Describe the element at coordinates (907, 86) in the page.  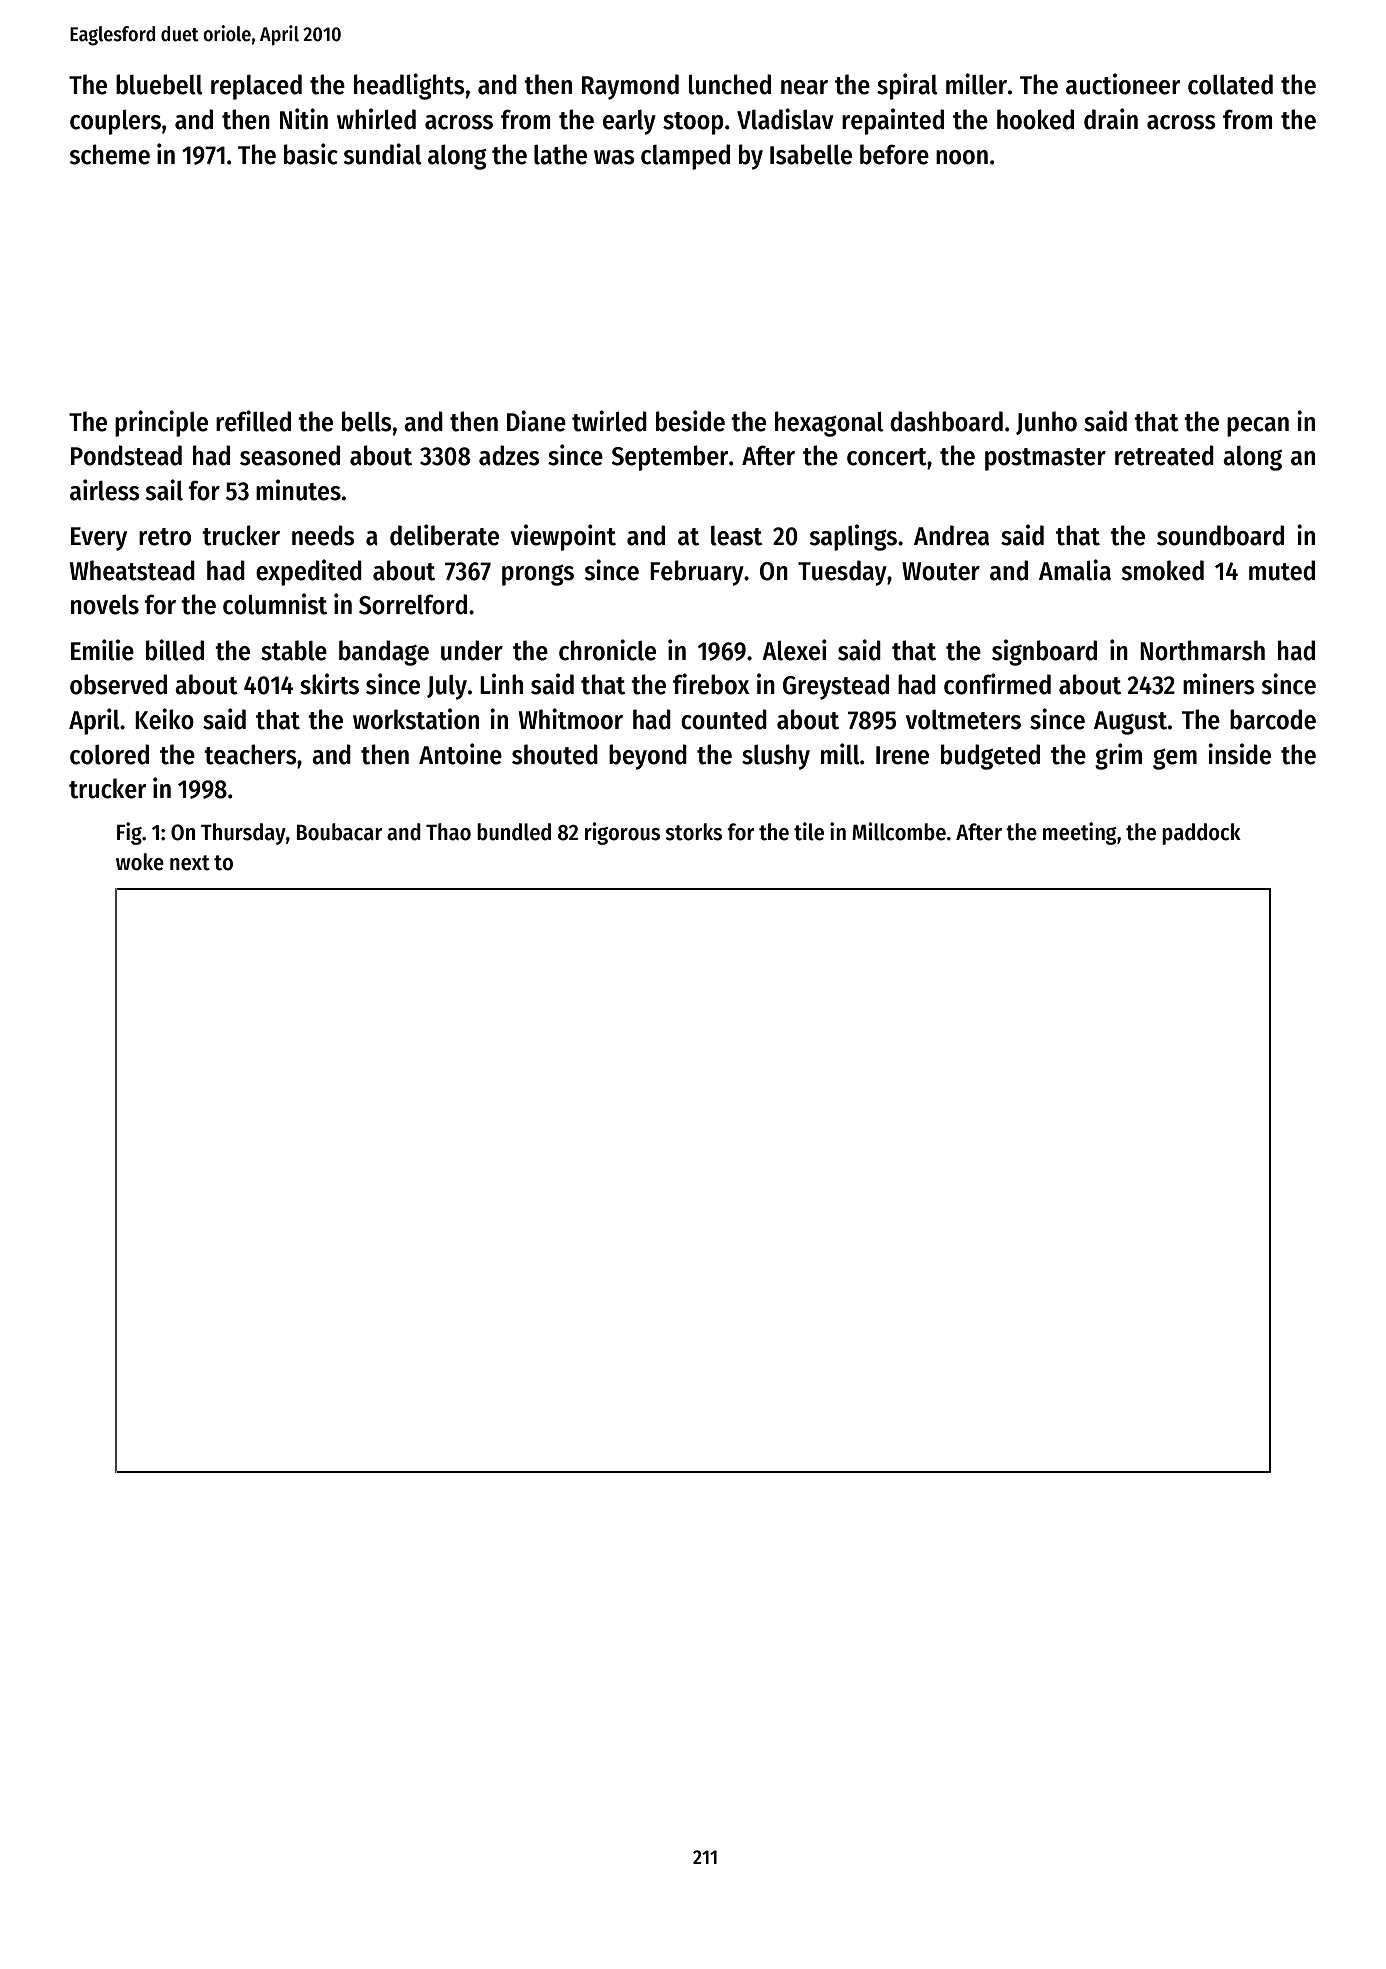
I see `spiral` at that location.
